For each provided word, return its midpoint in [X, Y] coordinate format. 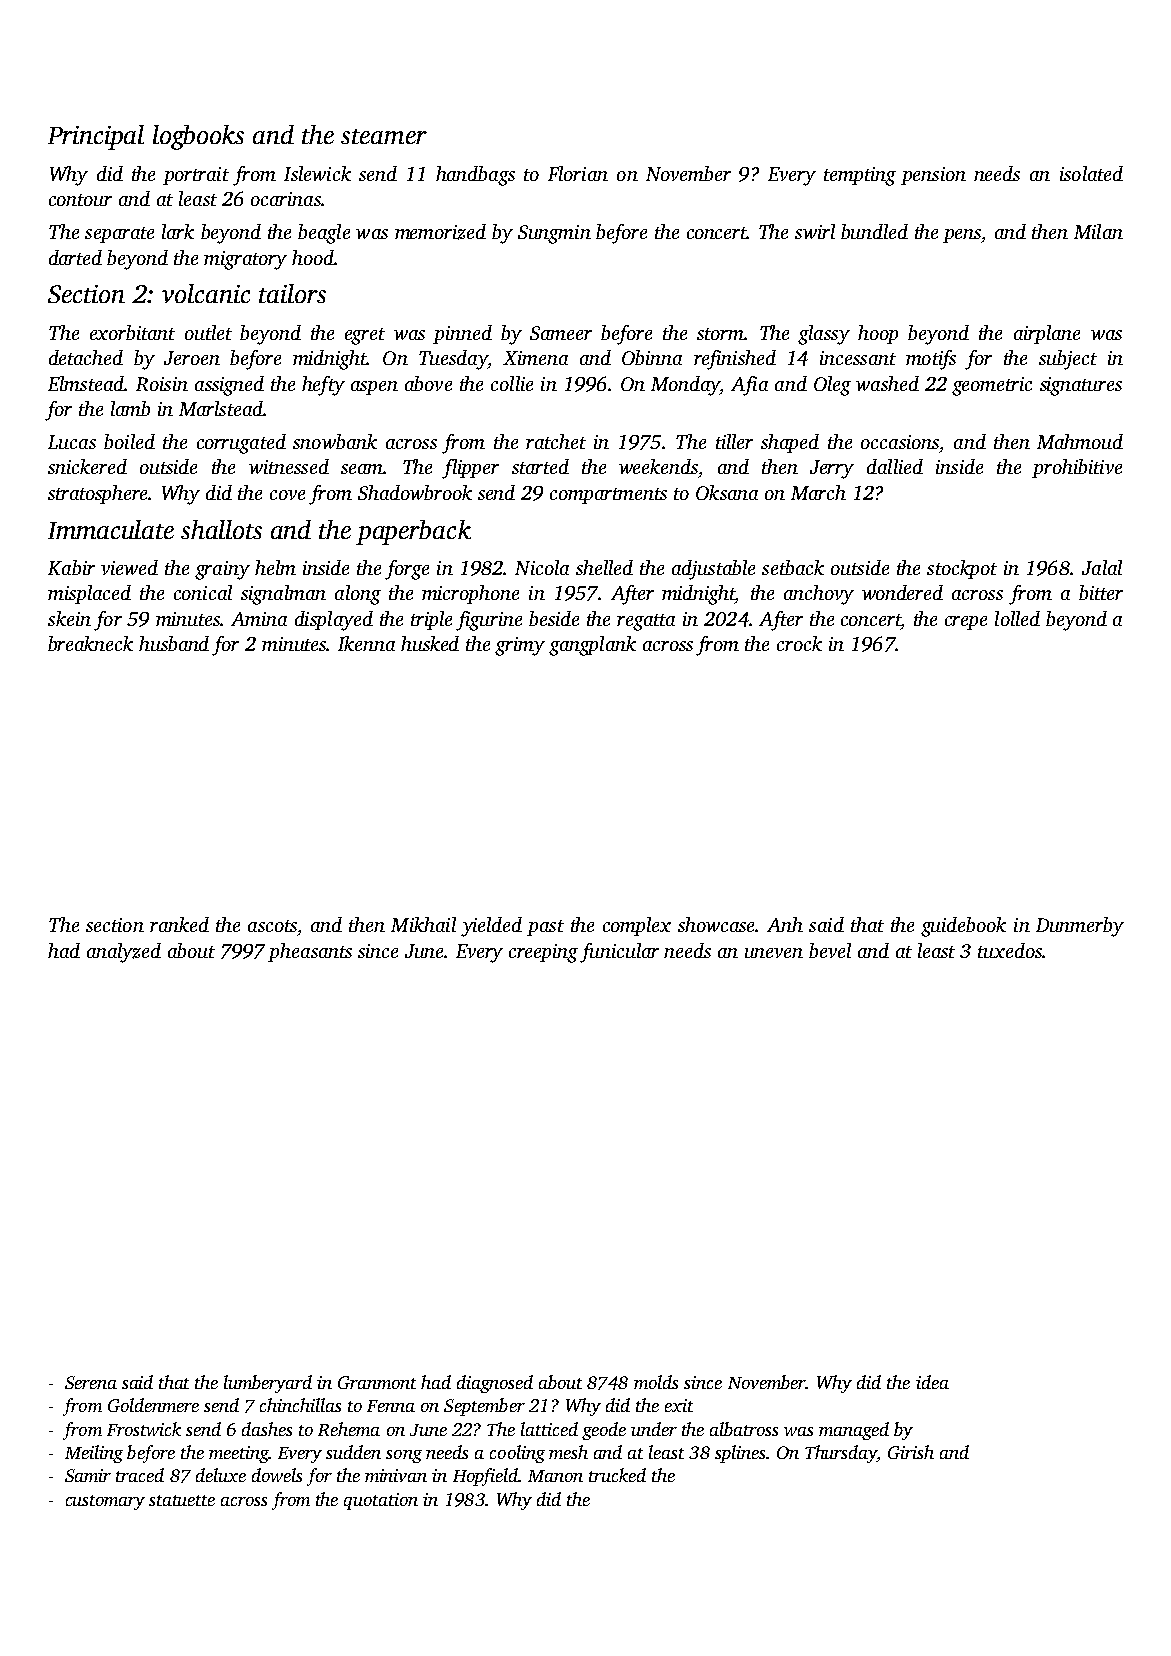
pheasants [310, 952]
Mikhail [423, 924]
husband [174, 643]
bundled [874, 231]
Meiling [94, 1454]
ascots [272, 926]
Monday [685, 386]
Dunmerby [1080, 927]
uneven [774, 953]
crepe [966, 623]
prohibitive [1077, 468]
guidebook [963, 927]
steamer [384, 136]
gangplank [592, 646]
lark [178, 231]
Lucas [72, 442]
